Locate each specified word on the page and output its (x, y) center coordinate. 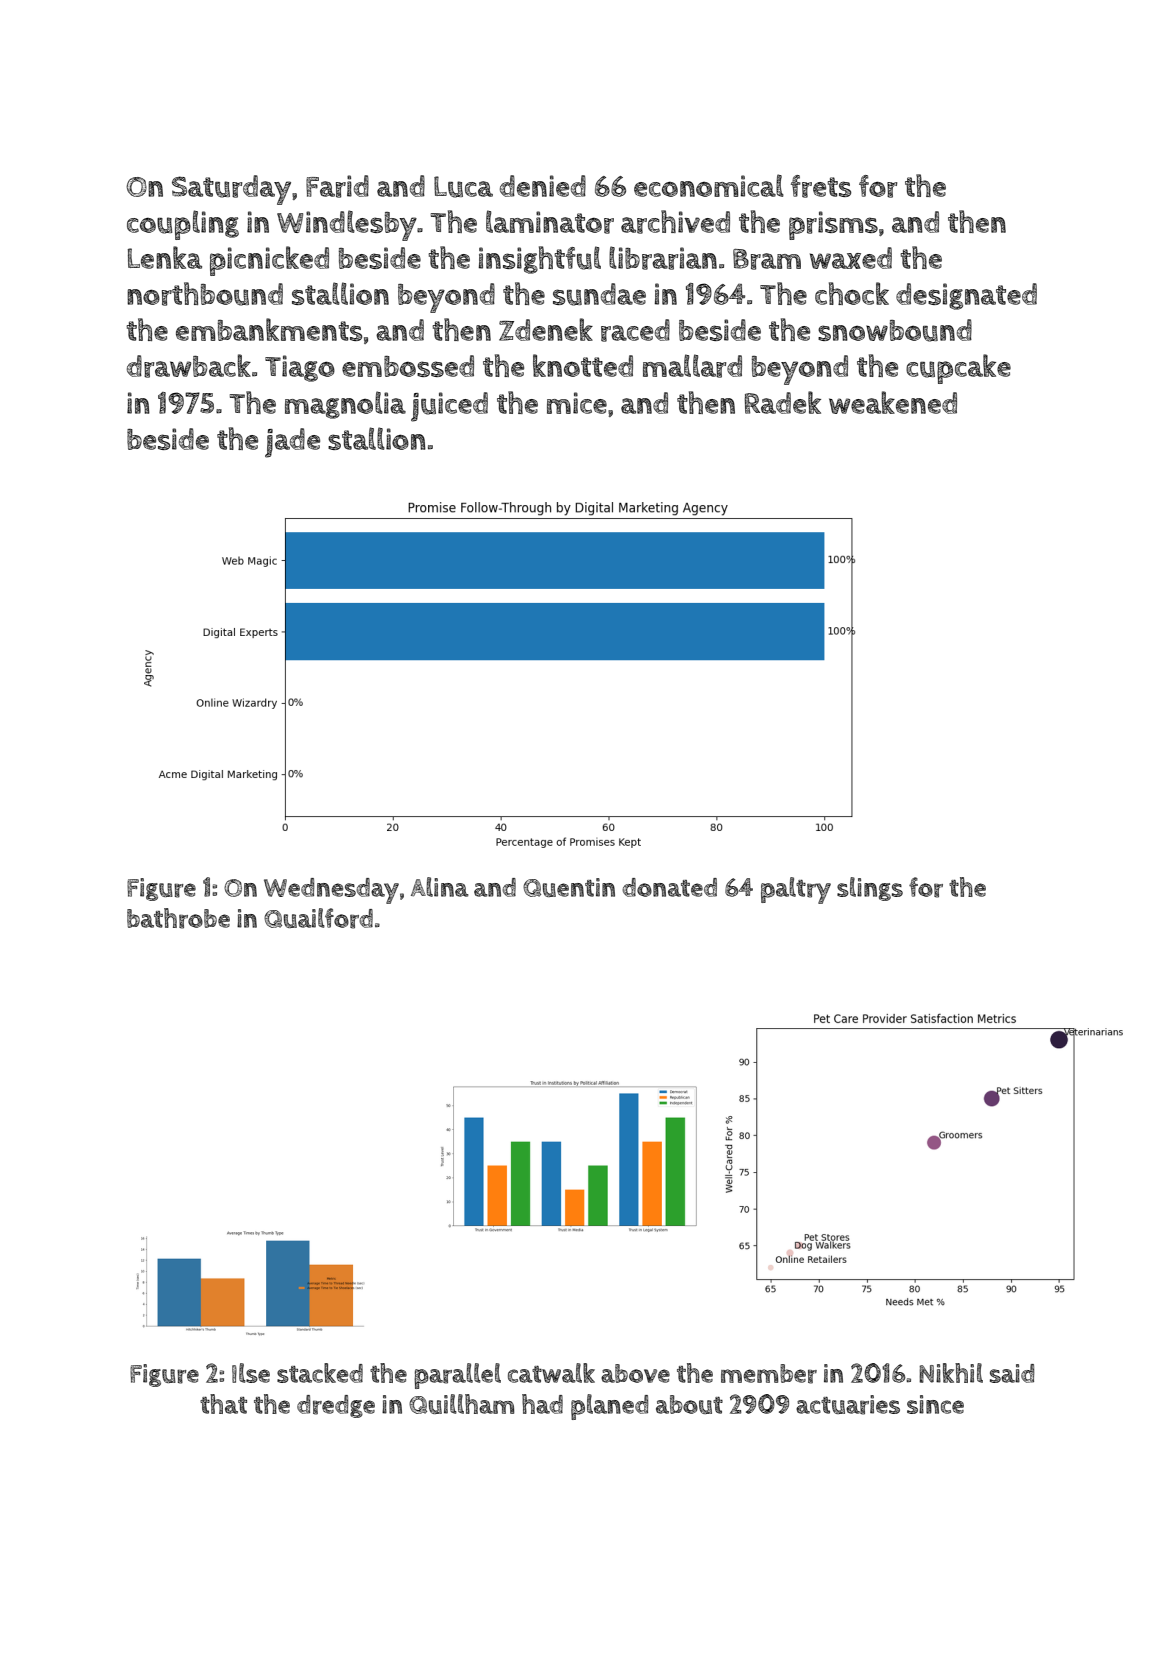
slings (870, 889)
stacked (320, 1373)
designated (966, 296)
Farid (337, 186)
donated (669, 887)
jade (292, 443)
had (542, 1404)
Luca (463, 187)
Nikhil (951, 1373)
